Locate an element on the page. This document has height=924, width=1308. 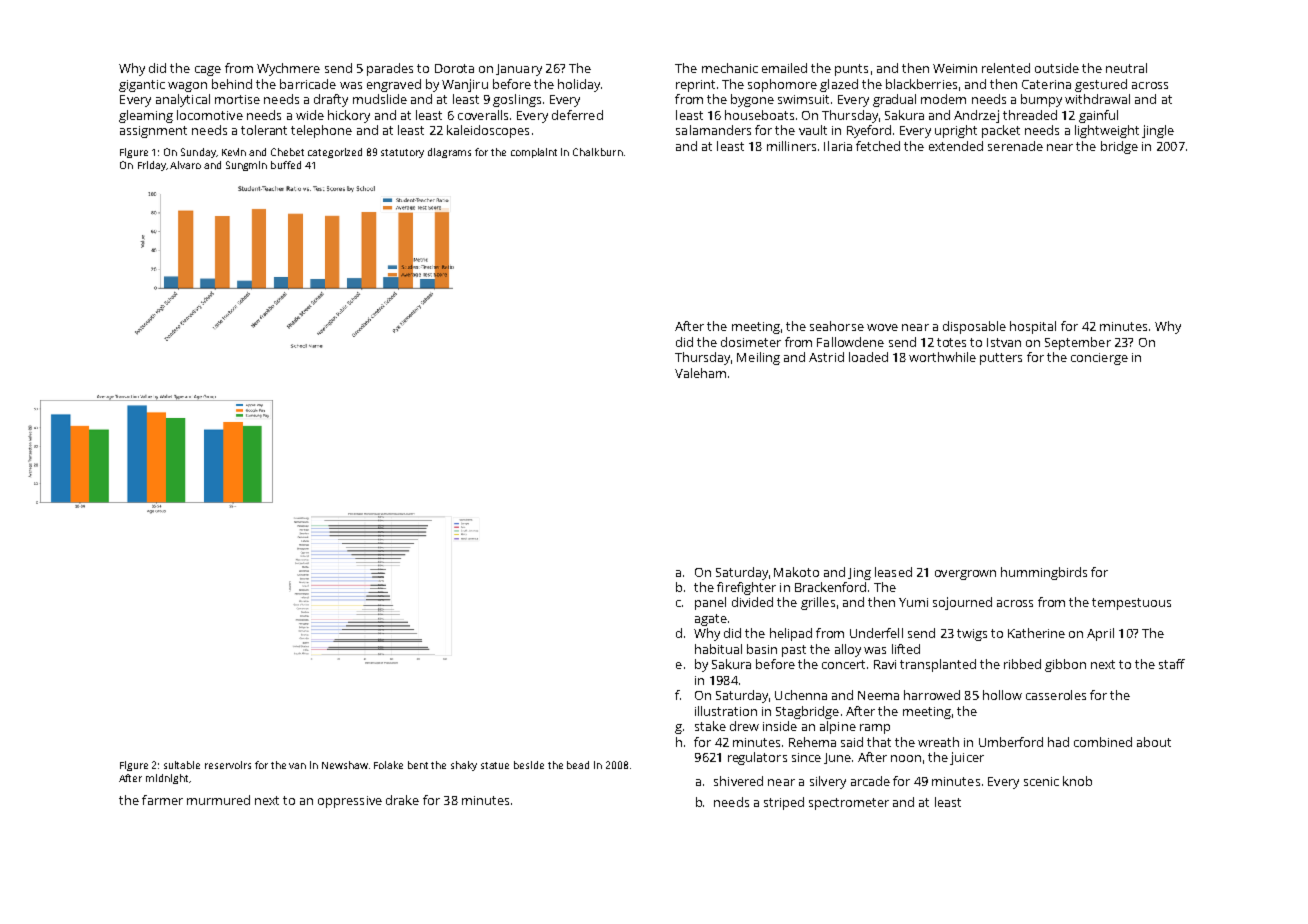
neutral is located at coordinates (1126, 68).
